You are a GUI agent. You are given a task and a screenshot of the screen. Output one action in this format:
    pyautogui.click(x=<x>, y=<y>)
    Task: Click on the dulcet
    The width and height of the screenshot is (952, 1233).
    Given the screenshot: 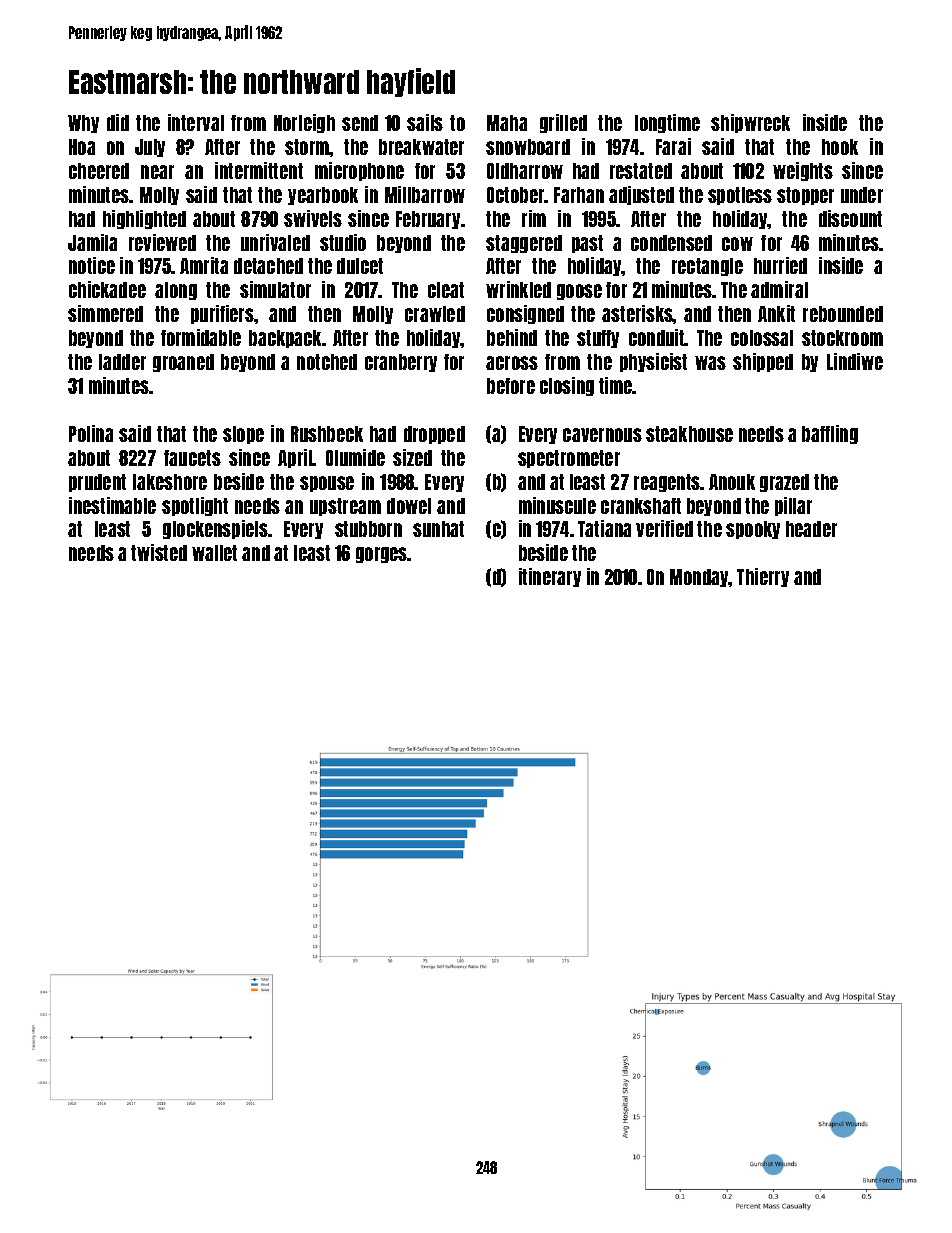 What is the action you would take?
    pyautogui.click(x=360, y=266)
